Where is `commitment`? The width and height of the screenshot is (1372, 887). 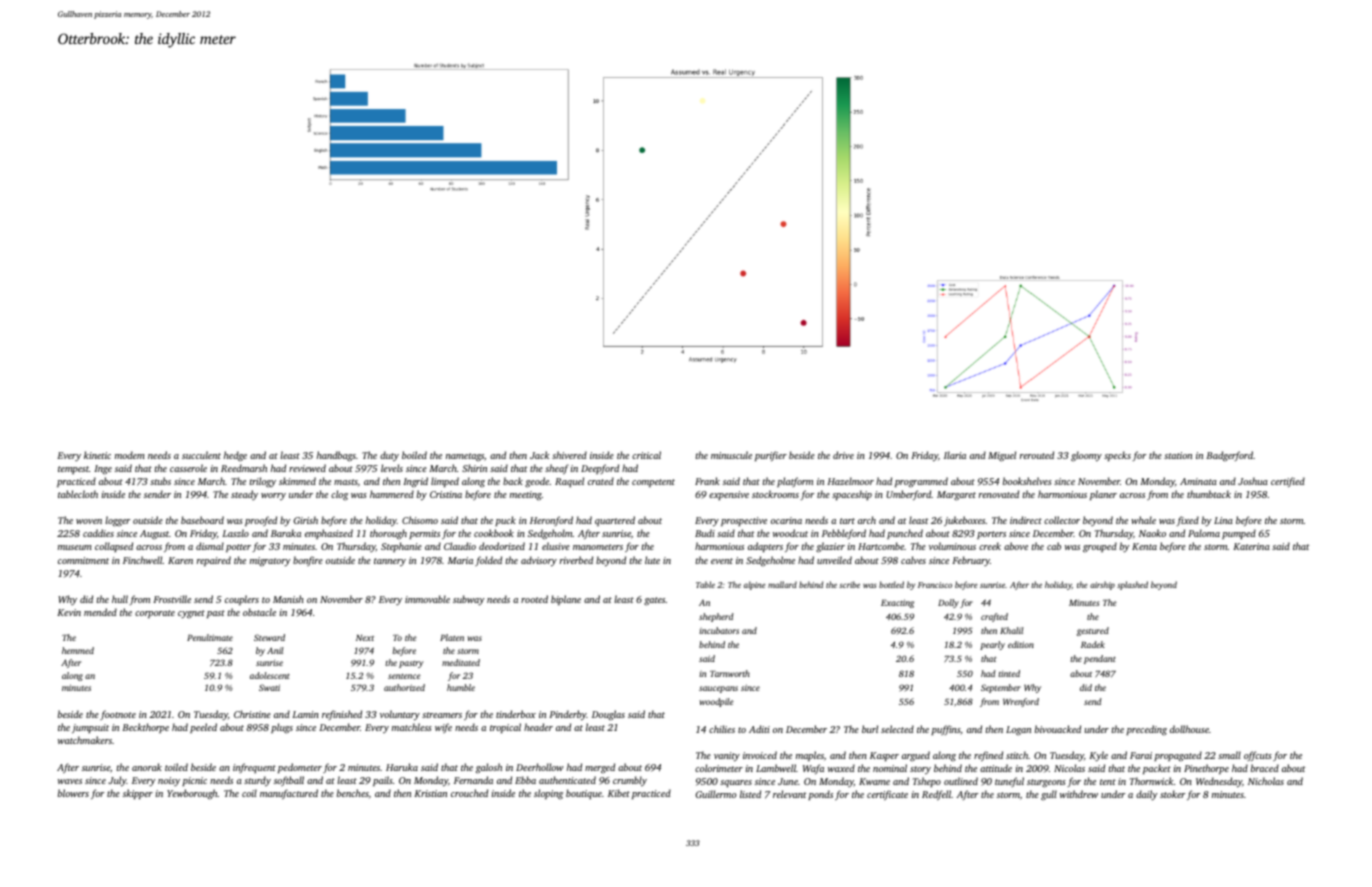 commitment is located at coordinates (83, 560).
